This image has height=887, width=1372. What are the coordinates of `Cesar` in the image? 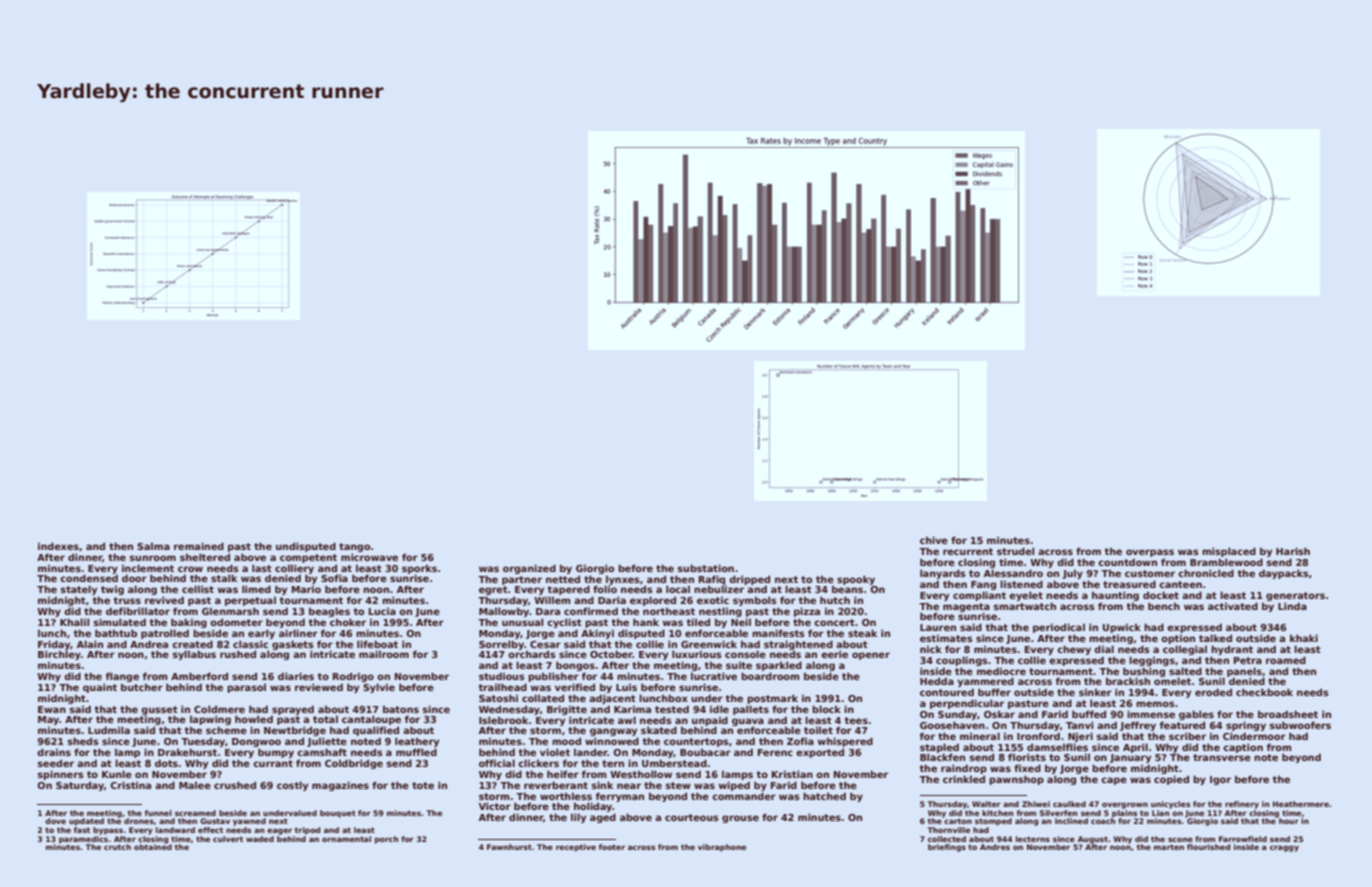 It's located at (545, 644).
